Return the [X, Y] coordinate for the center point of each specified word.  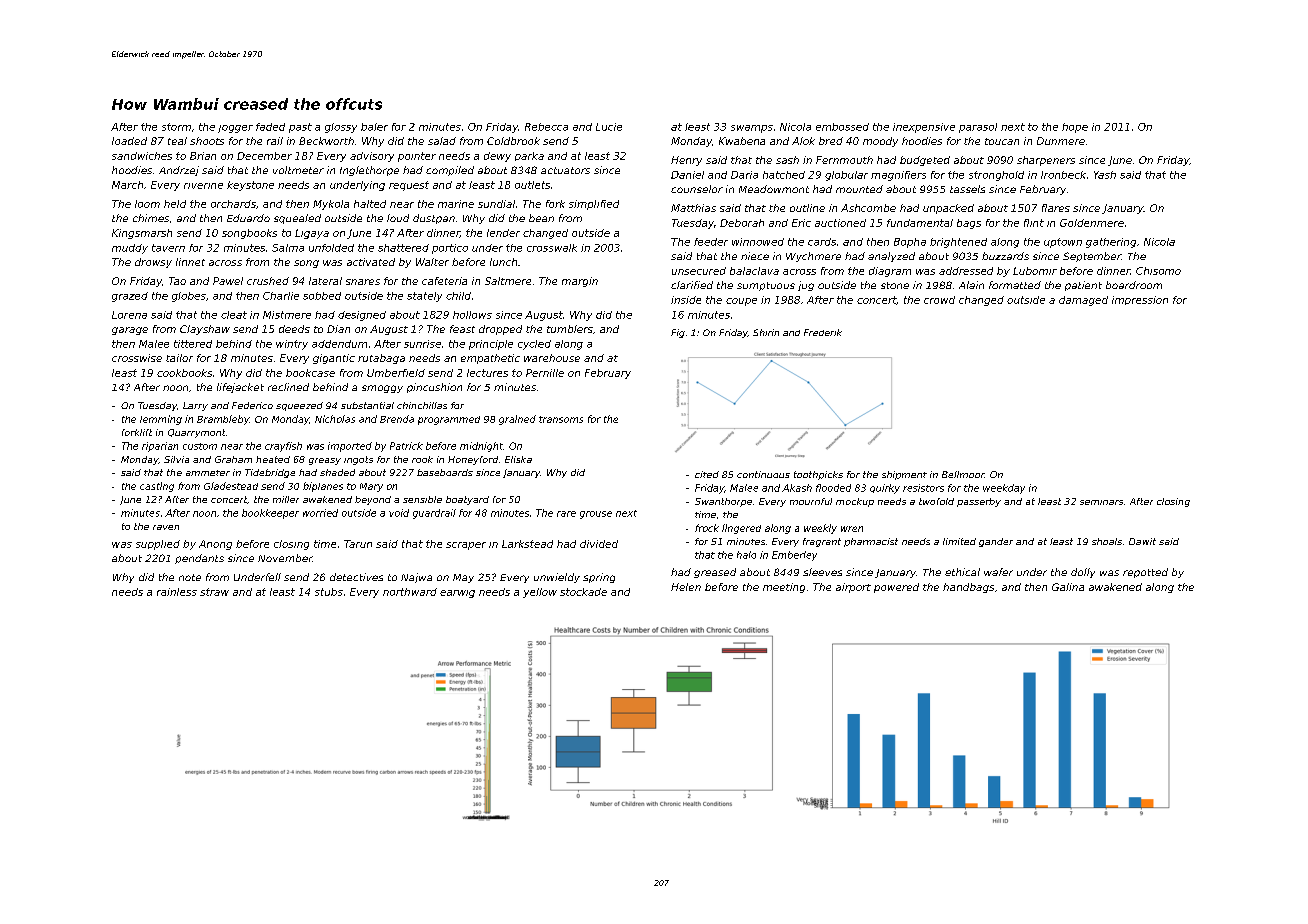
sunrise [422, 344]
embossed [842, 127]
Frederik [823, 332]
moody [880, 142]
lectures [487, 373]
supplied [158, 545]
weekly [820, 529]
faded [270, 127]
